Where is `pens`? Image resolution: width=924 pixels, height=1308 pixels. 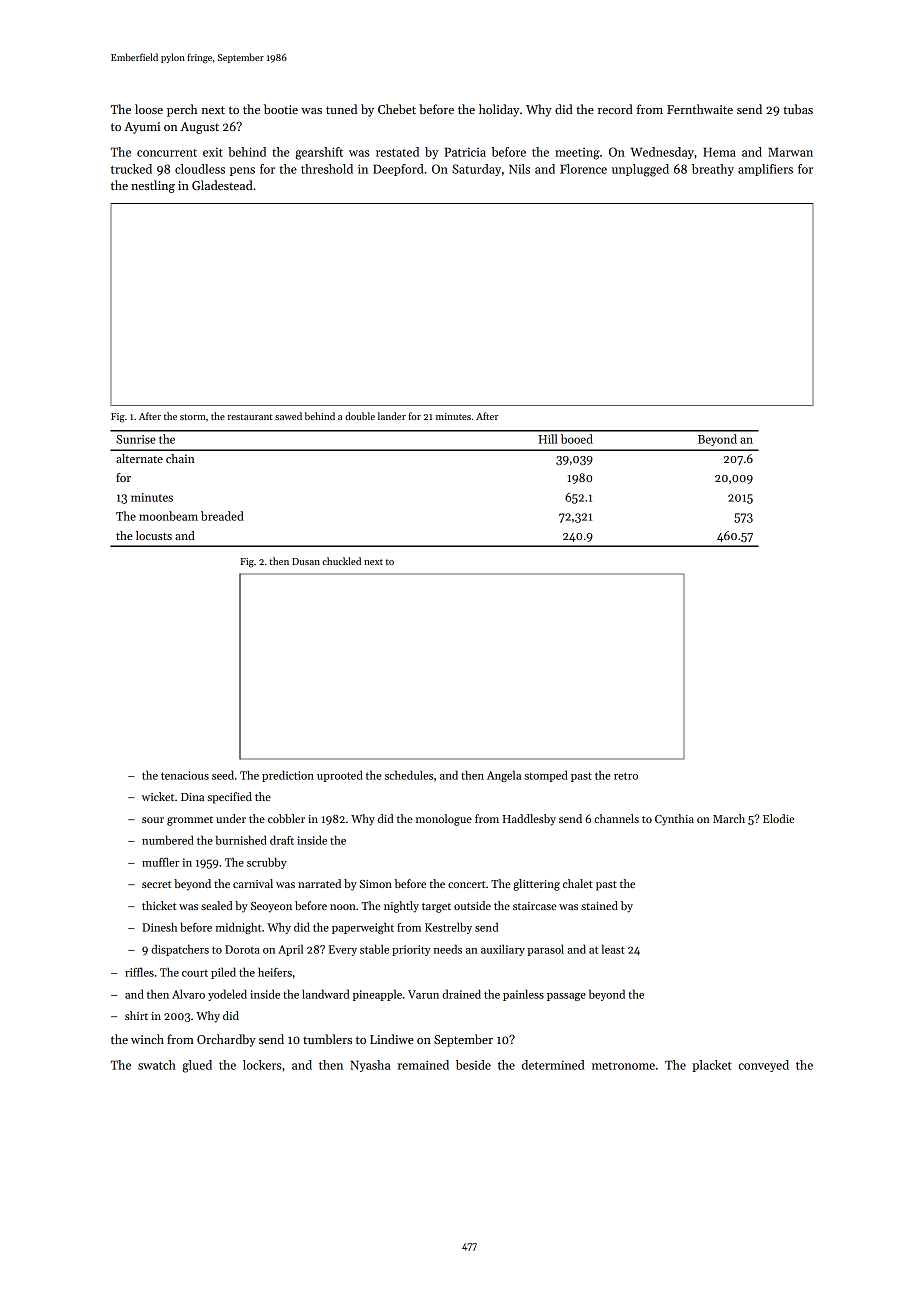 pens is located at coordinates (242, 171).
